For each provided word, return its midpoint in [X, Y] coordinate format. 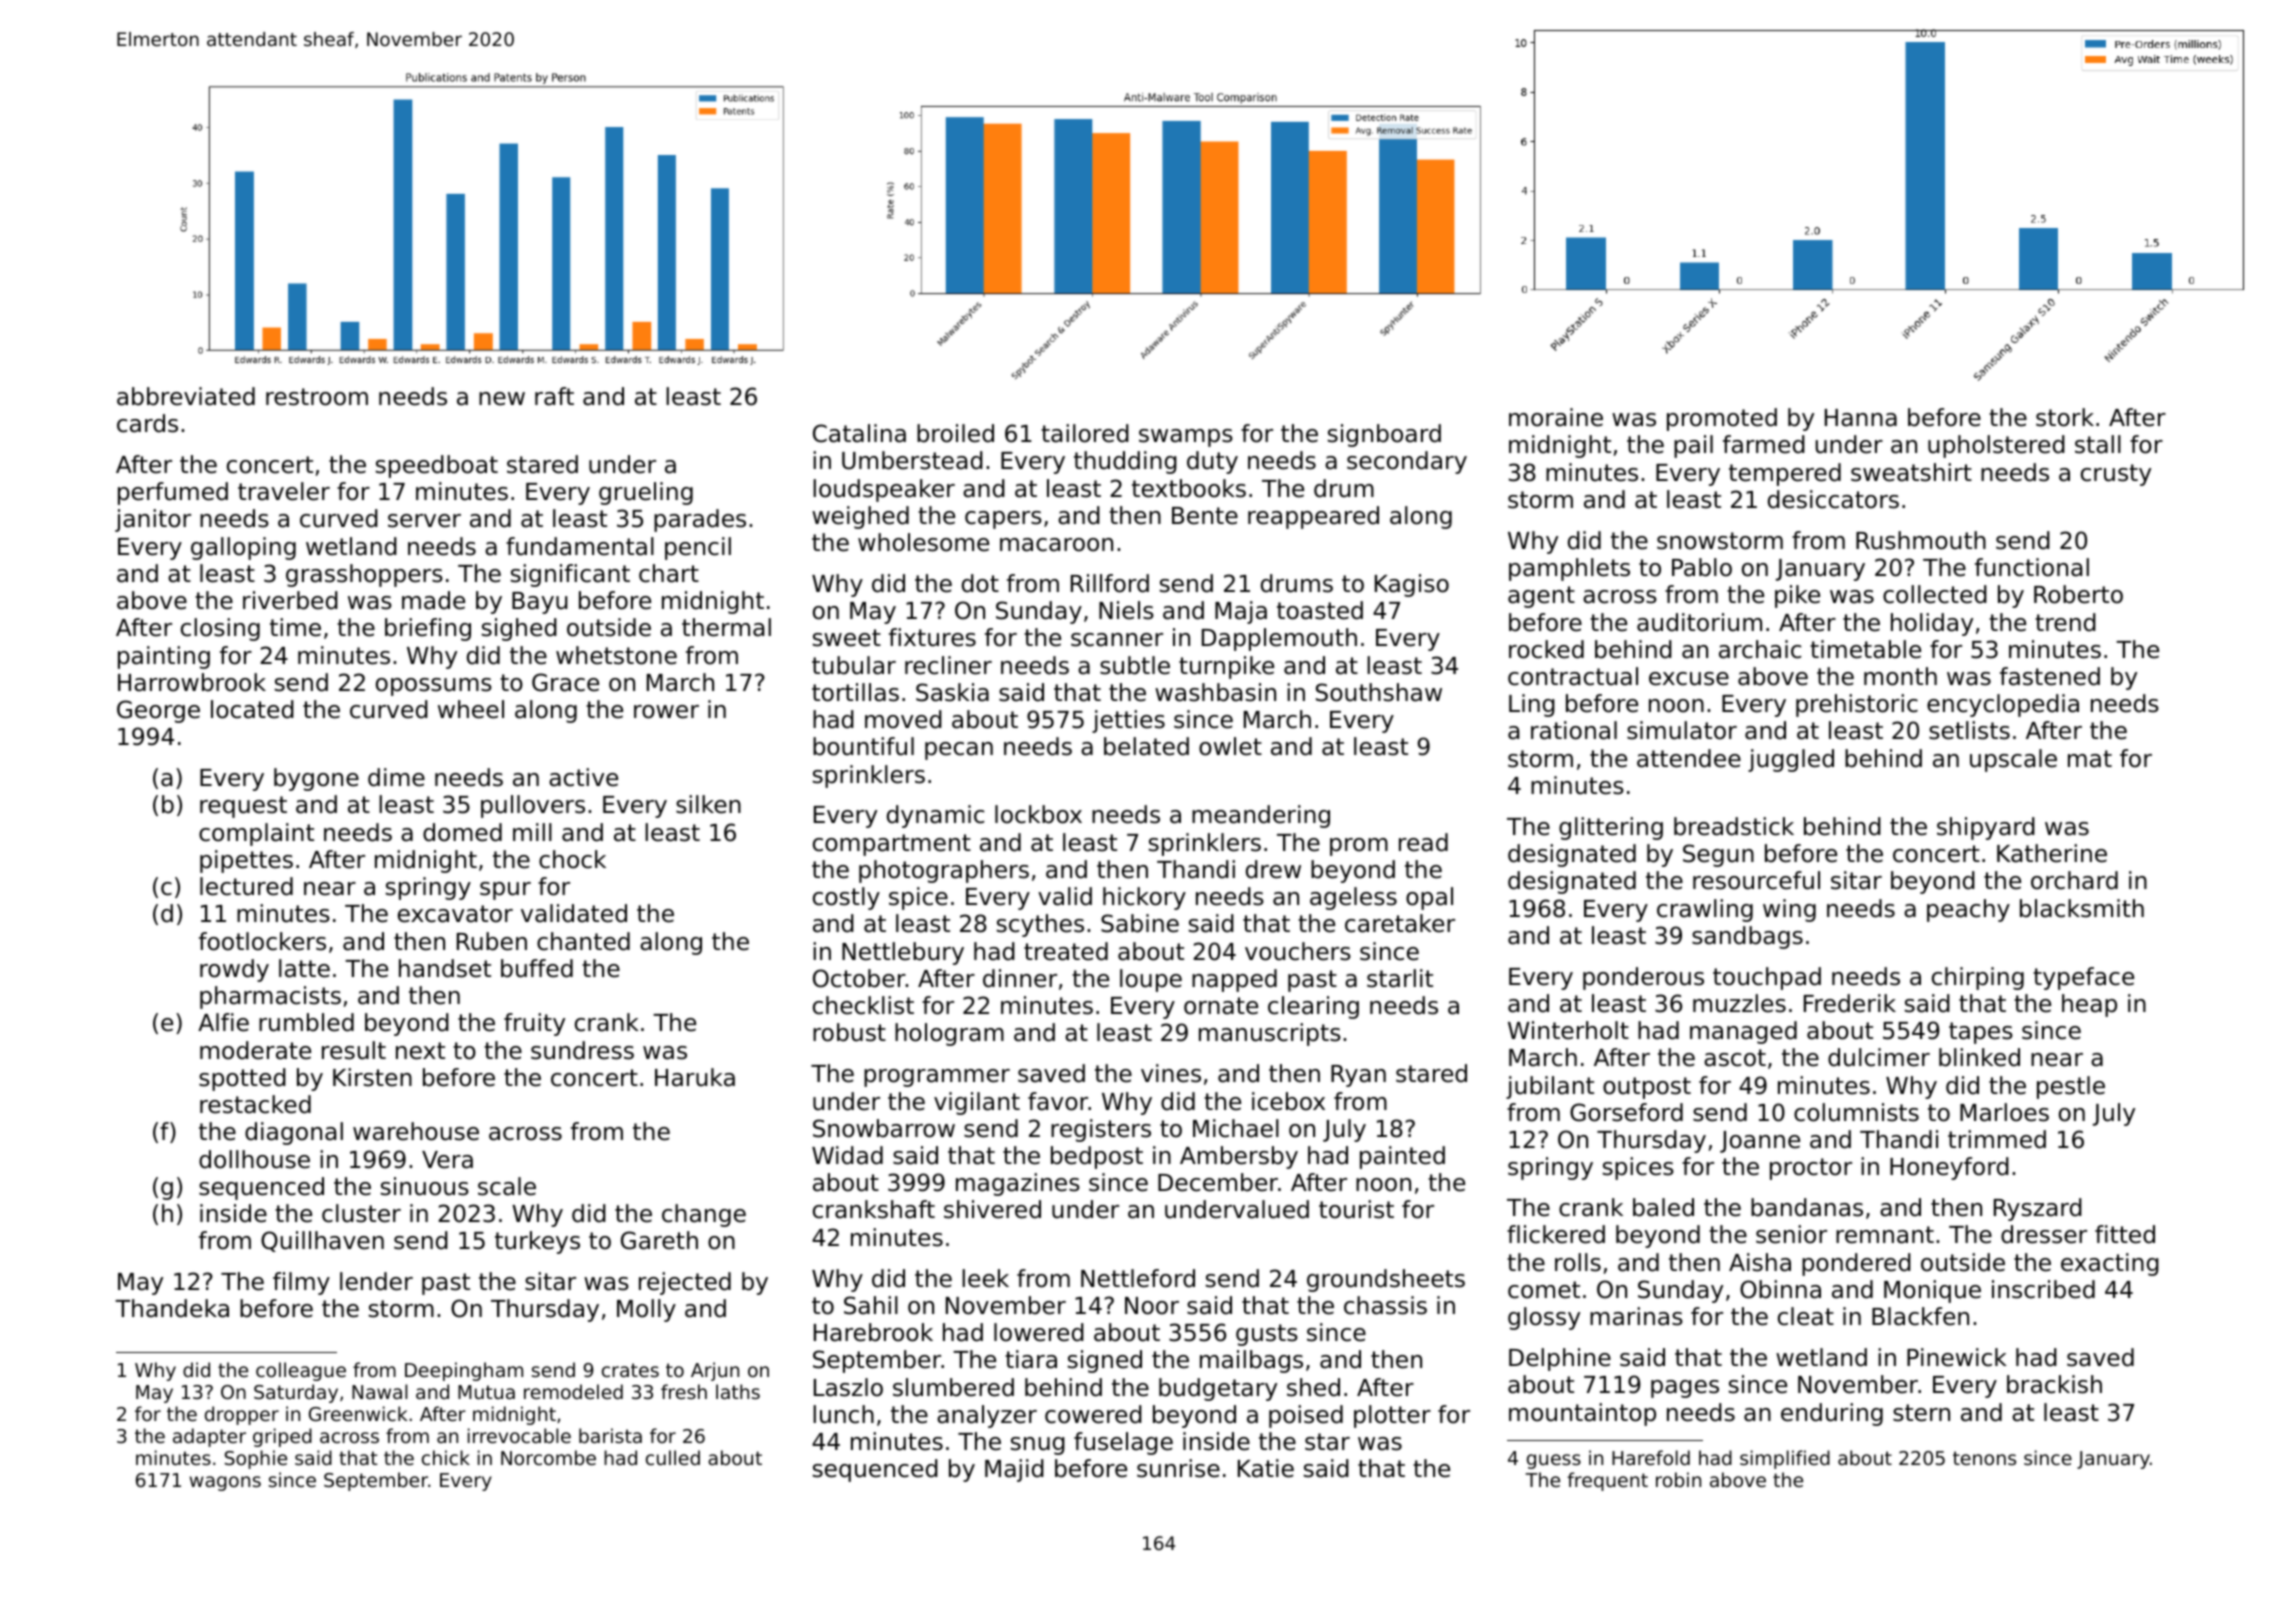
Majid [1014, 1470]
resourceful [1756, 880]
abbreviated [186, 396]
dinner [1020, 978]
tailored [1085, 433]
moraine [1556, 417]
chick [446, 1457]
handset [445, 968]
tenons [1984, 1458]
